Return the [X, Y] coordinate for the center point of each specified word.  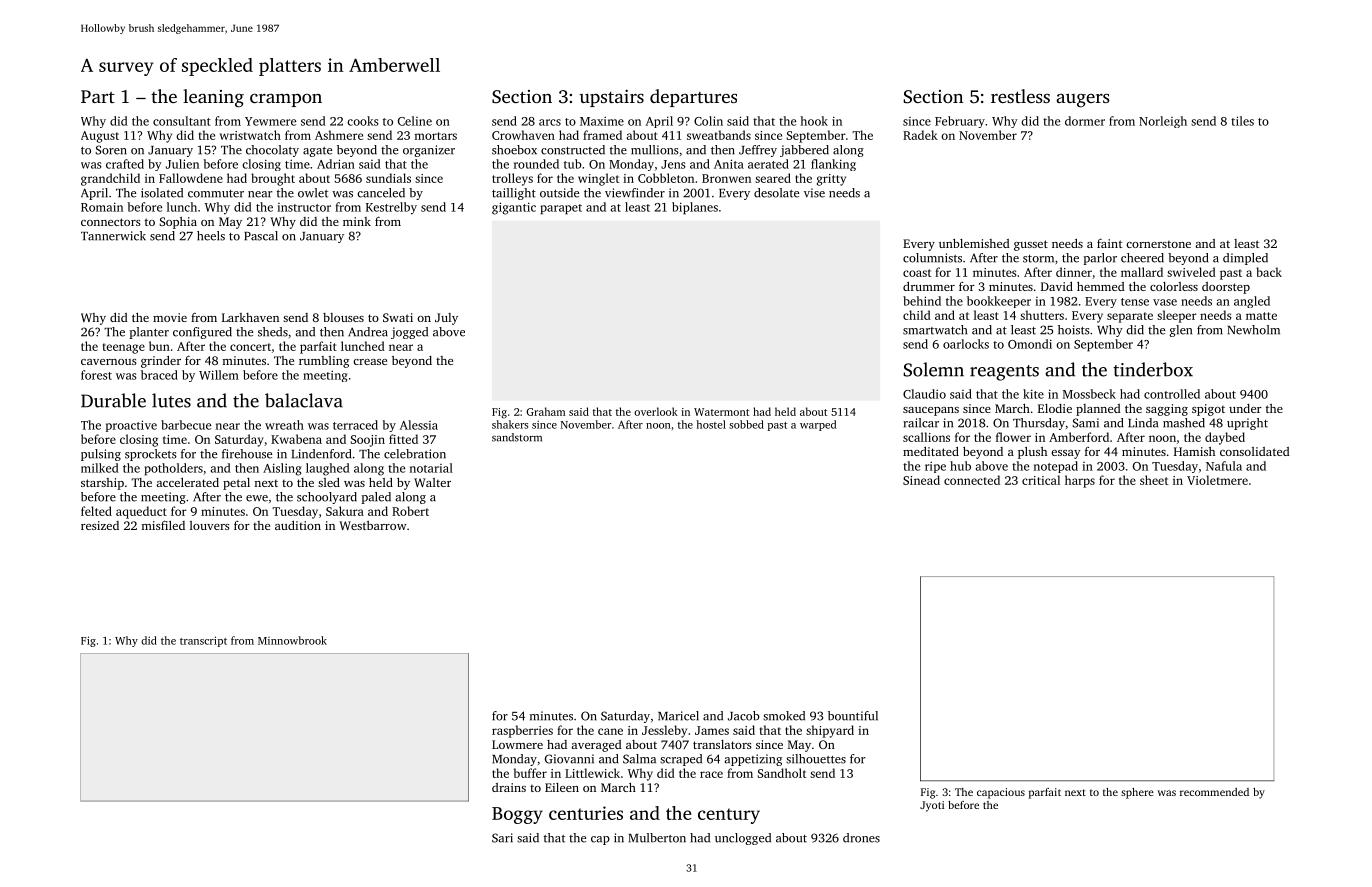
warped [818, 425]
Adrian [336, 164]
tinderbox [1153, 369]
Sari [502, 838]
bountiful [853, 716]
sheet [1154, 480]
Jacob [744, 716]
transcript [203, 641]
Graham [545, 411]
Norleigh [1163, 122]
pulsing [101, 455]
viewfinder [635, 193]
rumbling [324, 362]
